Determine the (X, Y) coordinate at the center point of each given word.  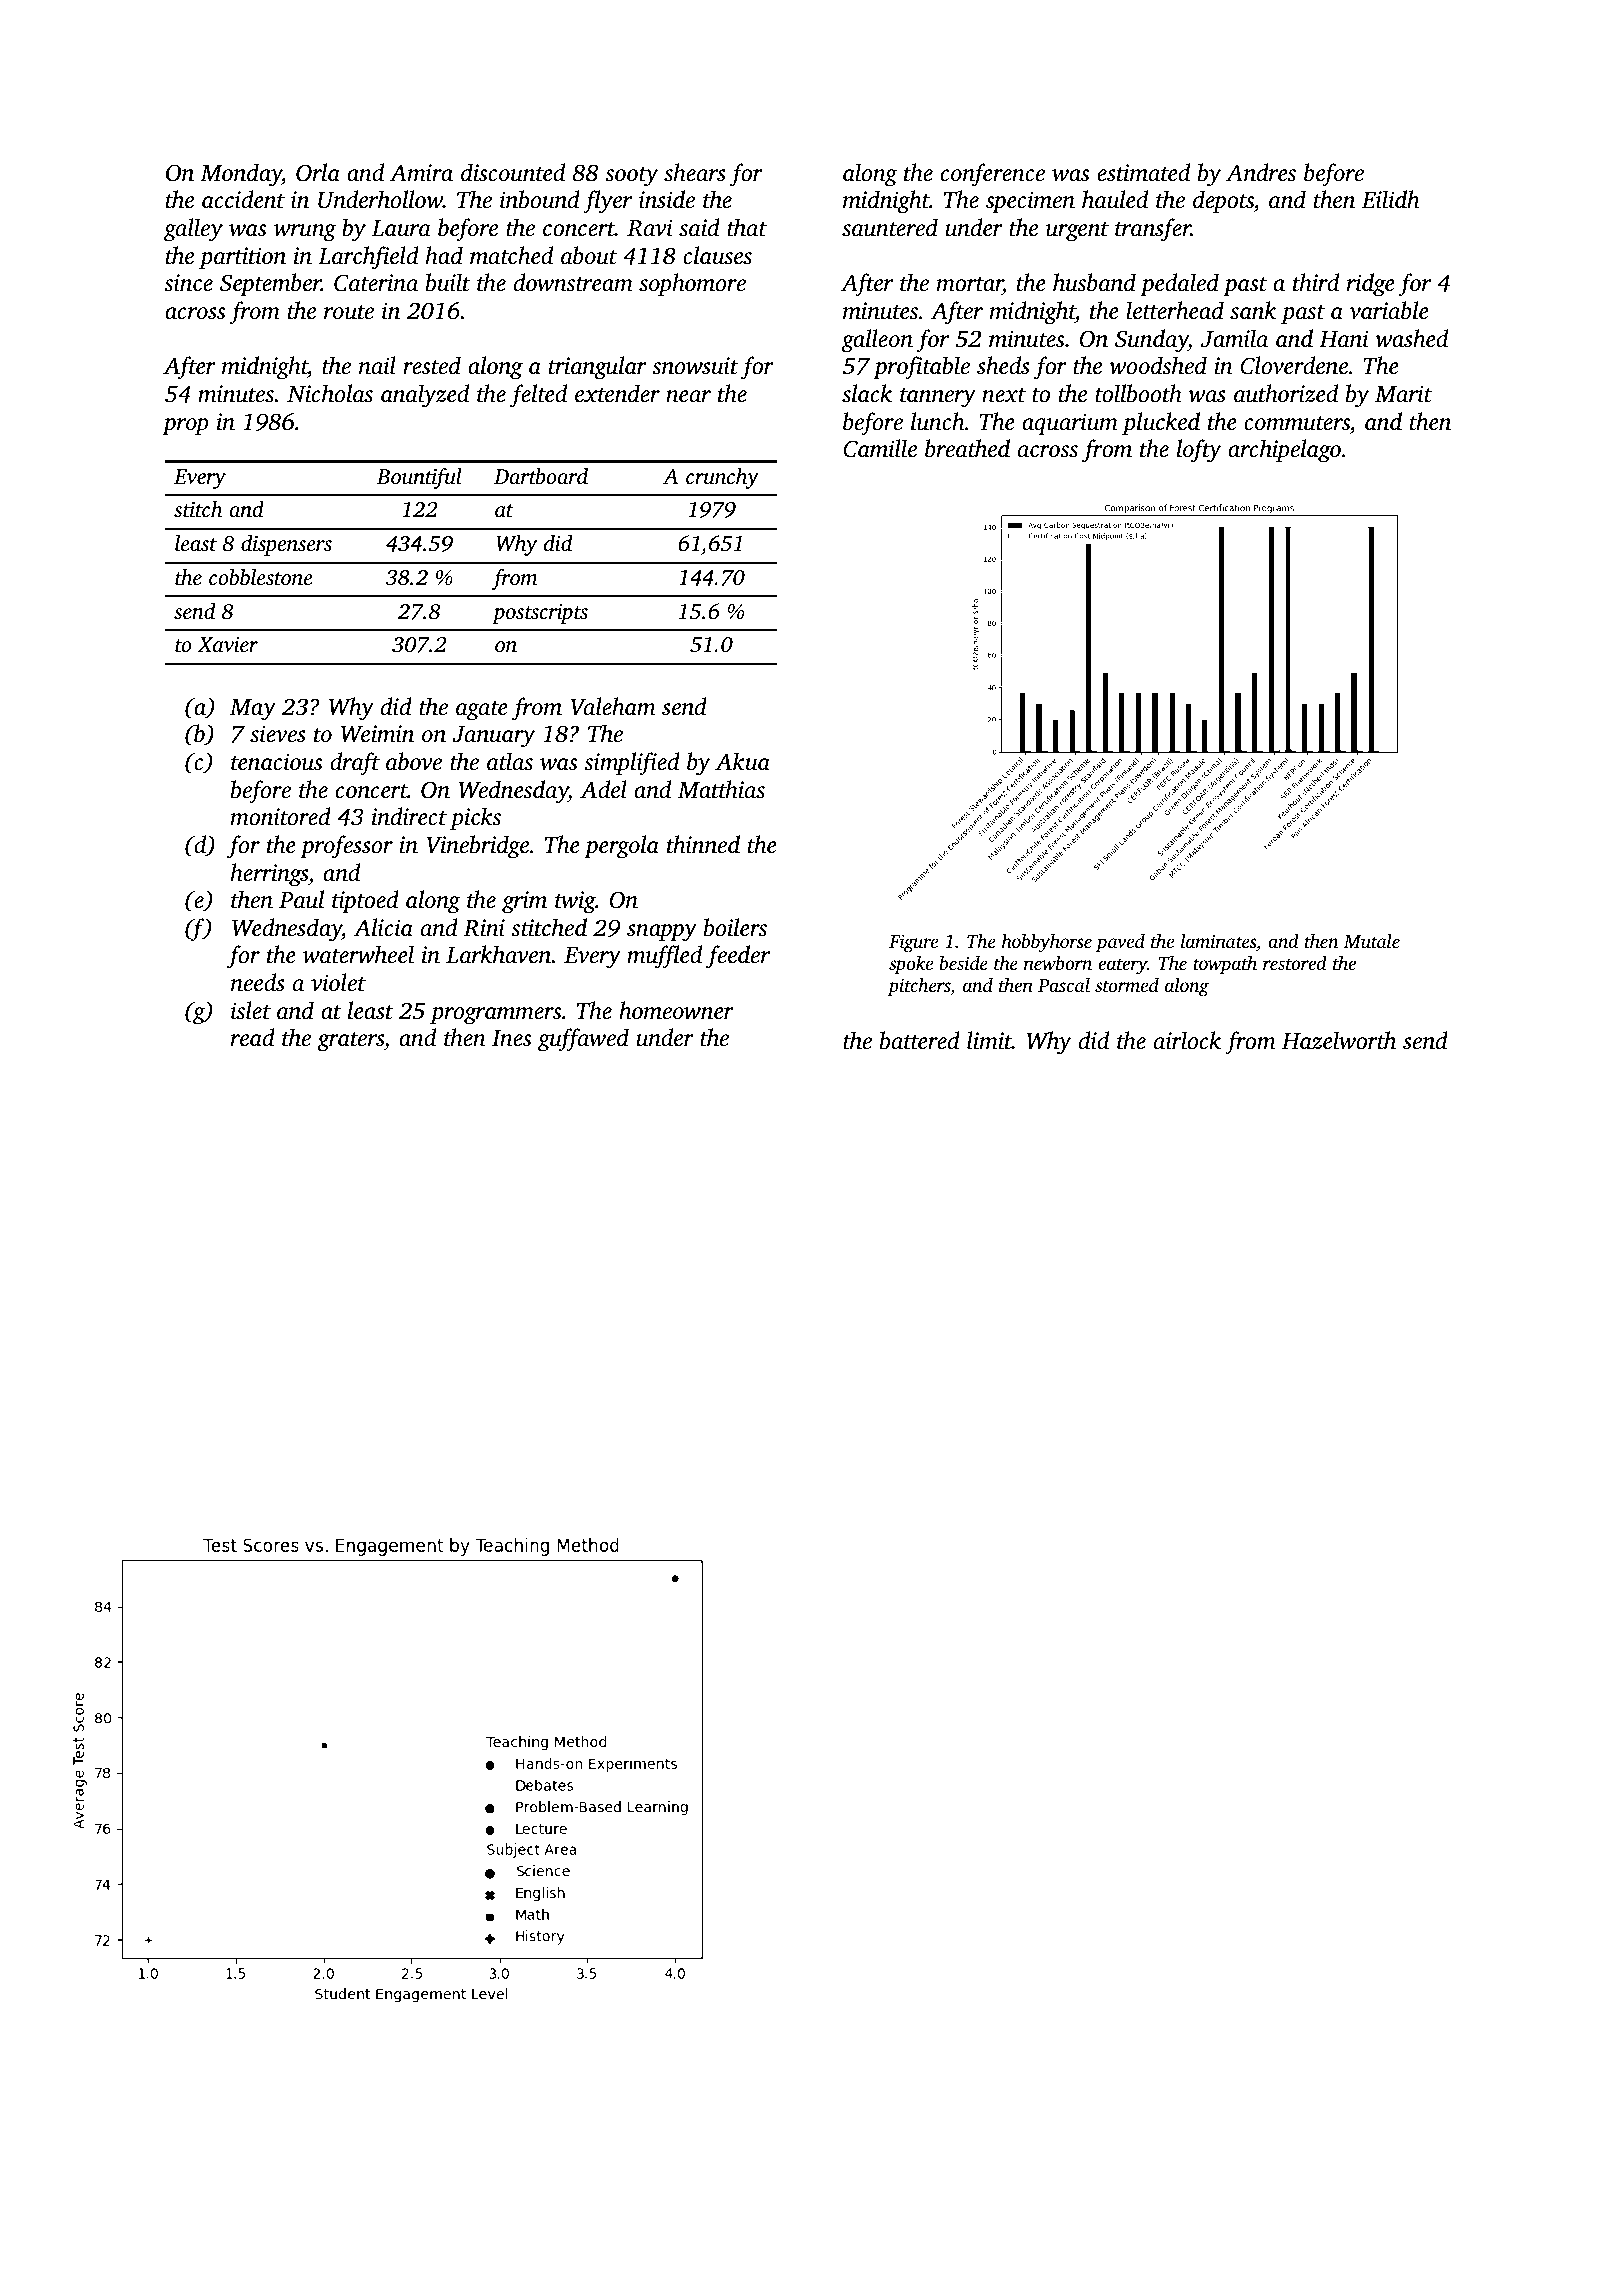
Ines (511, 1038)
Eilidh (1390, 199)
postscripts (540, 614)
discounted (513, 172)
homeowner (676, 1010)
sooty (631, 177)
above (414, 761)
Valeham (612, 706)
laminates (1218, 941)
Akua (742, 761)
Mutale (1372, 941)
